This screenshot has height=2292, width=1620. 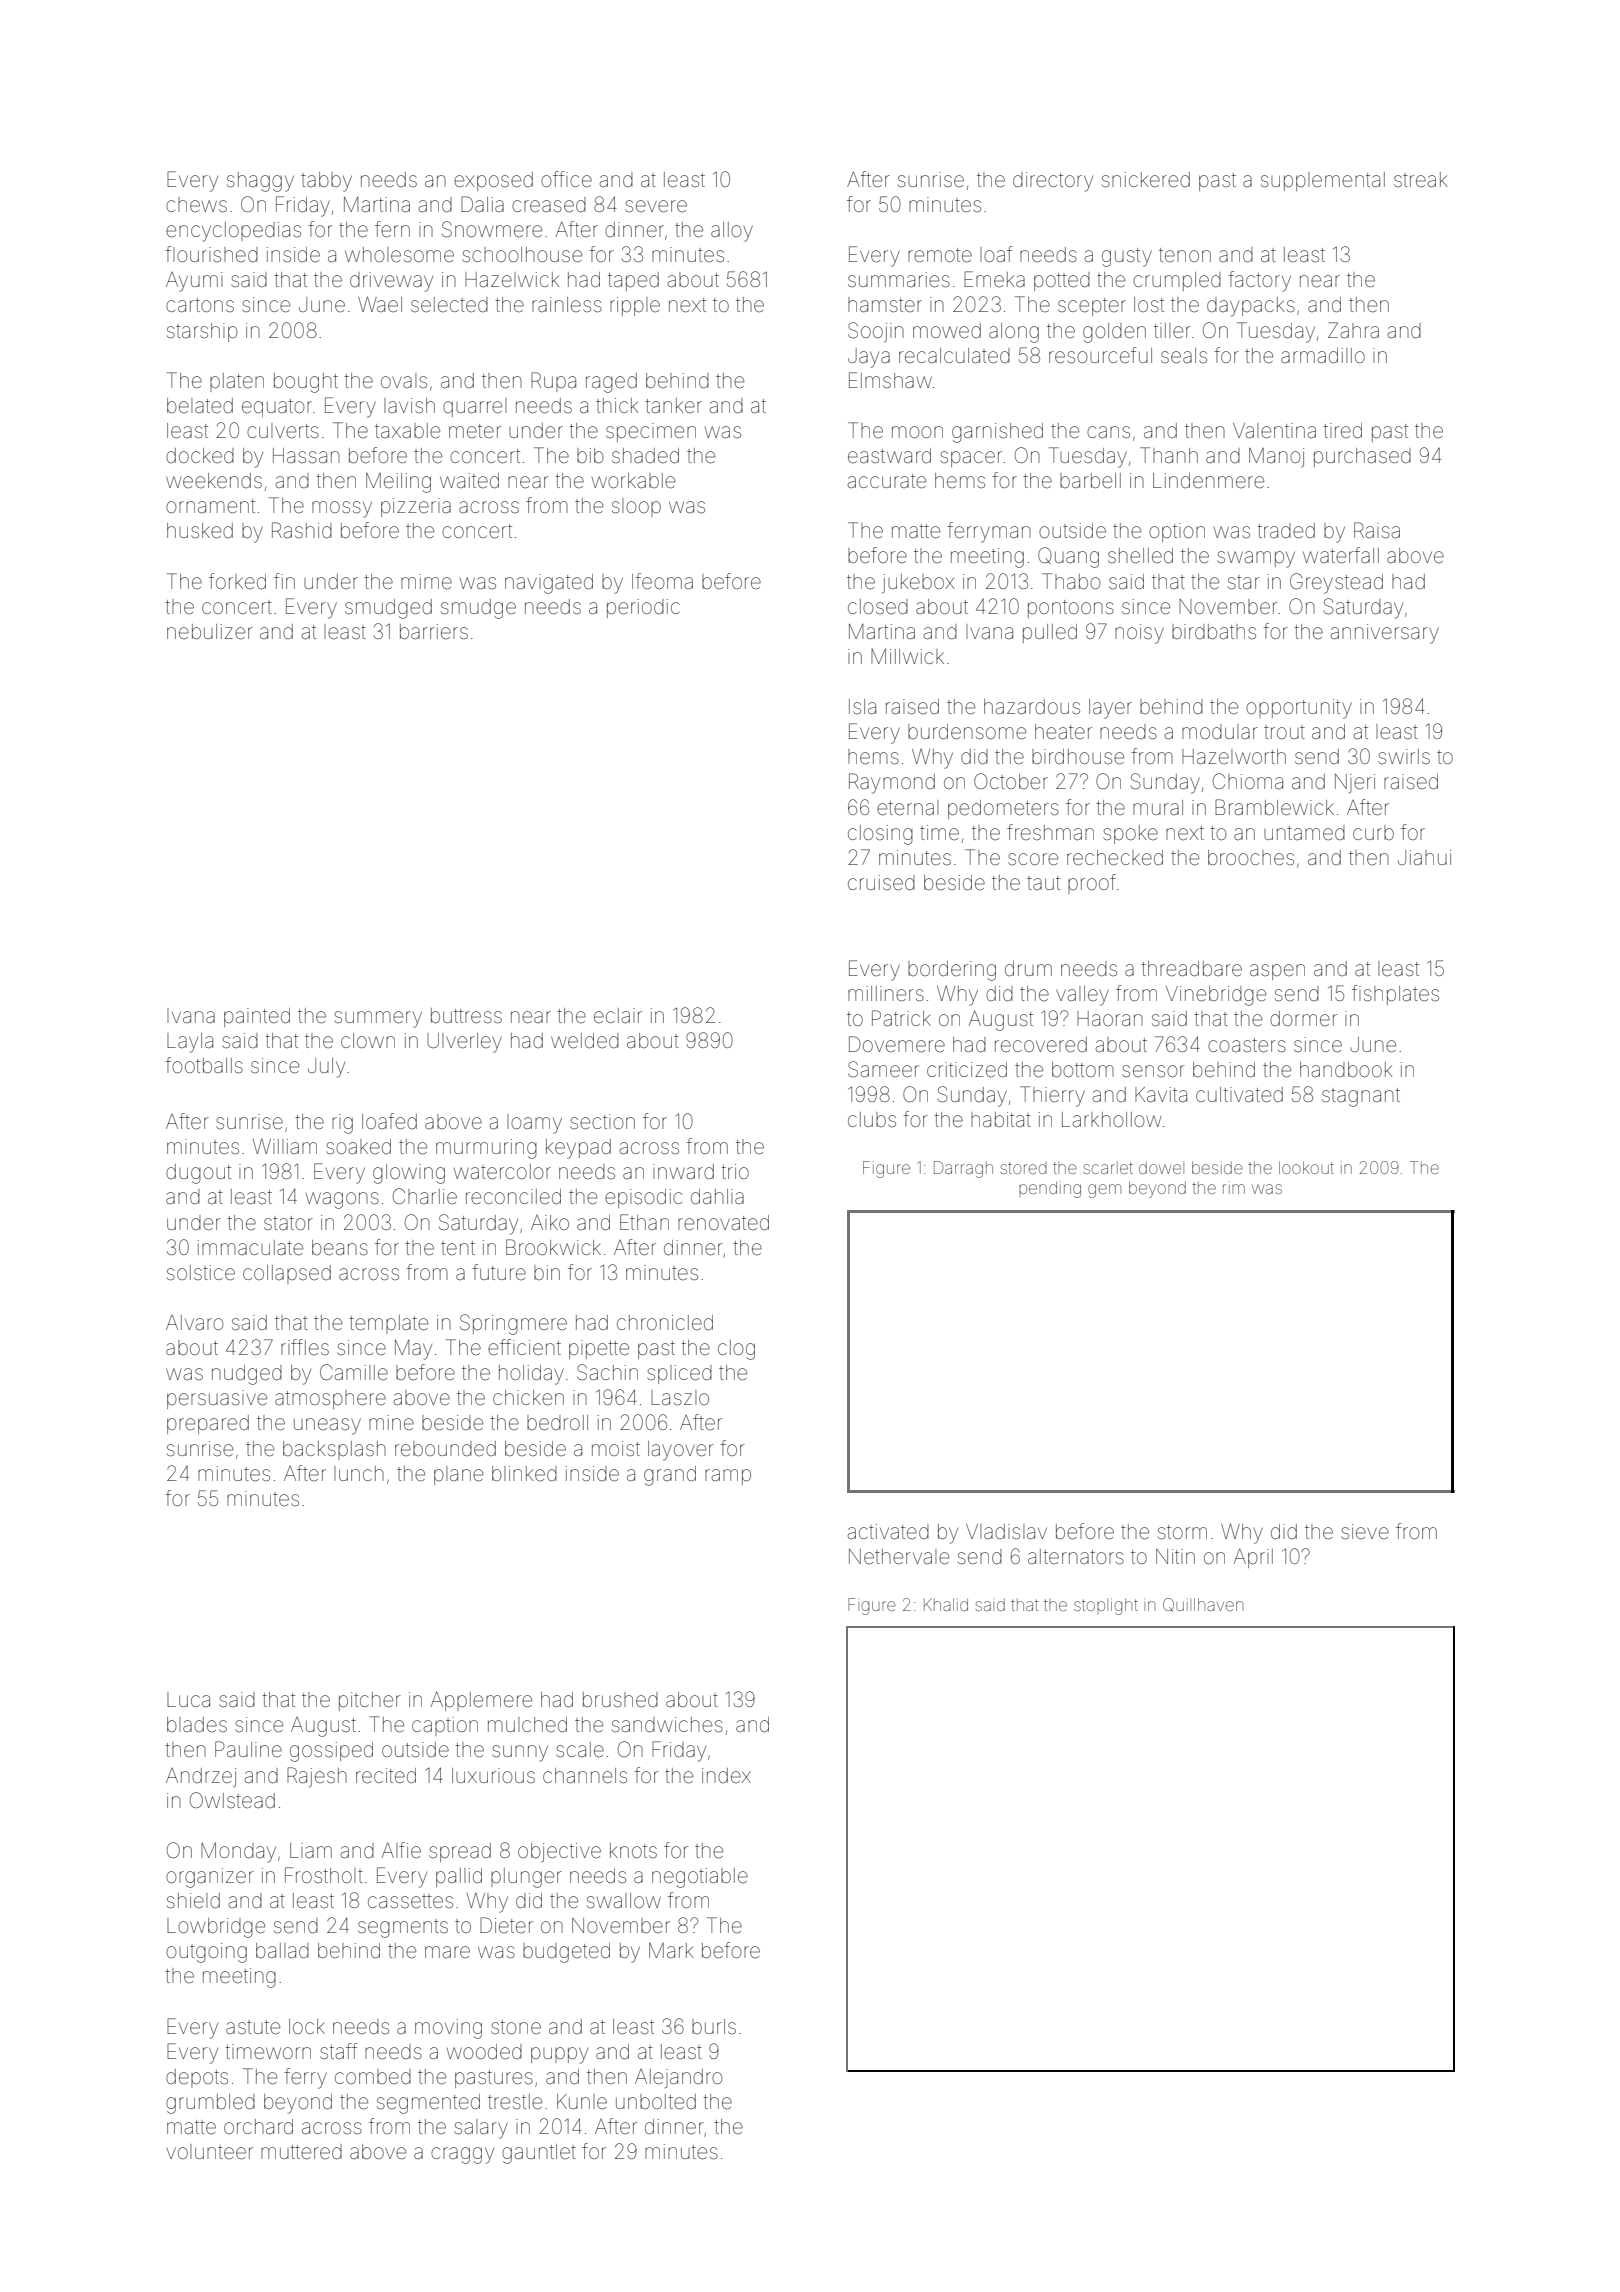 What do you see at coordinates (888, 1531) in the screenshot?
I see `activated` at bounding box center [888, 1531].
